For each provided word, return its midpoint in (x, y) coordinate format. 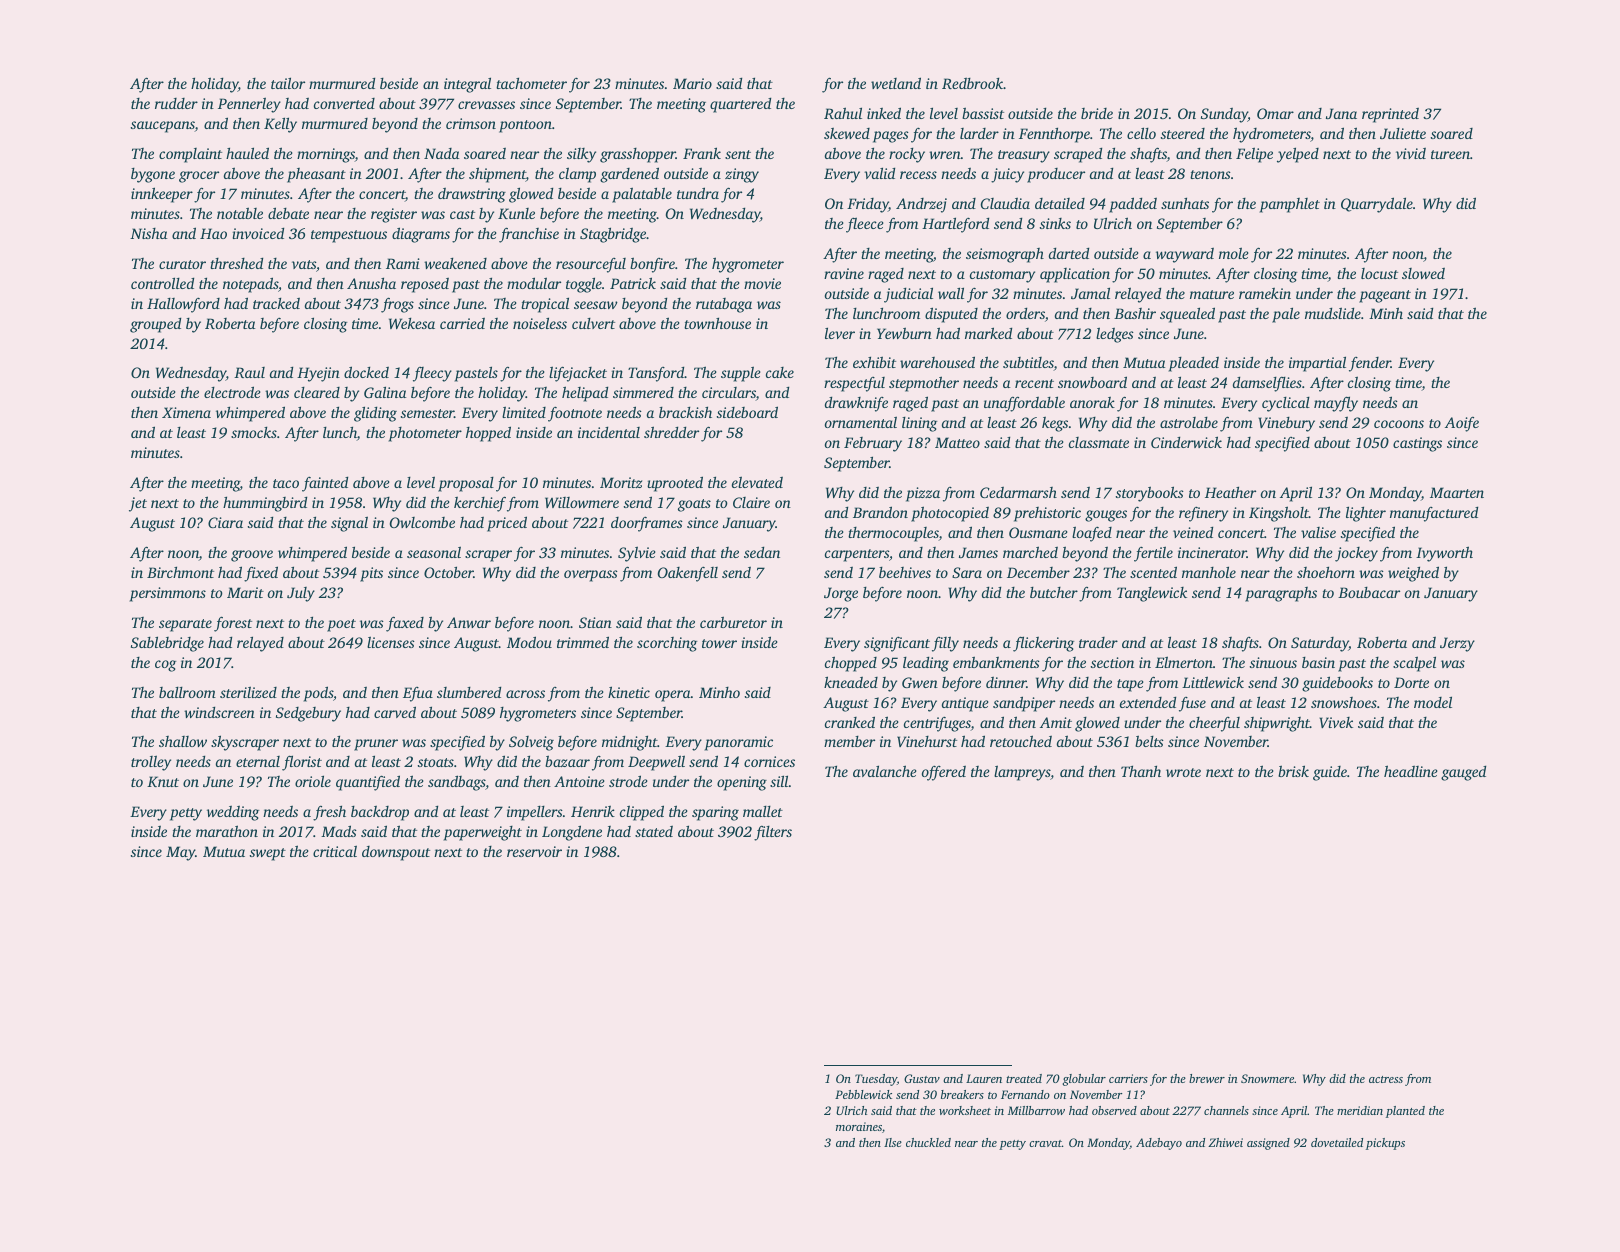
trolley (151, 763)
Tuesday (876, 1080)
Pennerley (249, 105)
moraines (859, 1126)
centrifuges (937, 724)
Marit (245, 592)
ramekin (1265, 293)
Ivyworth (1444, 554)
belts (1149, 741)
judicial (908, 295)
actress (1386, 1079)
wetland (896, 83)
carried (462, 323)
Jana (1341, 113)
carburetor (733, 622)
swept (268, 854)
